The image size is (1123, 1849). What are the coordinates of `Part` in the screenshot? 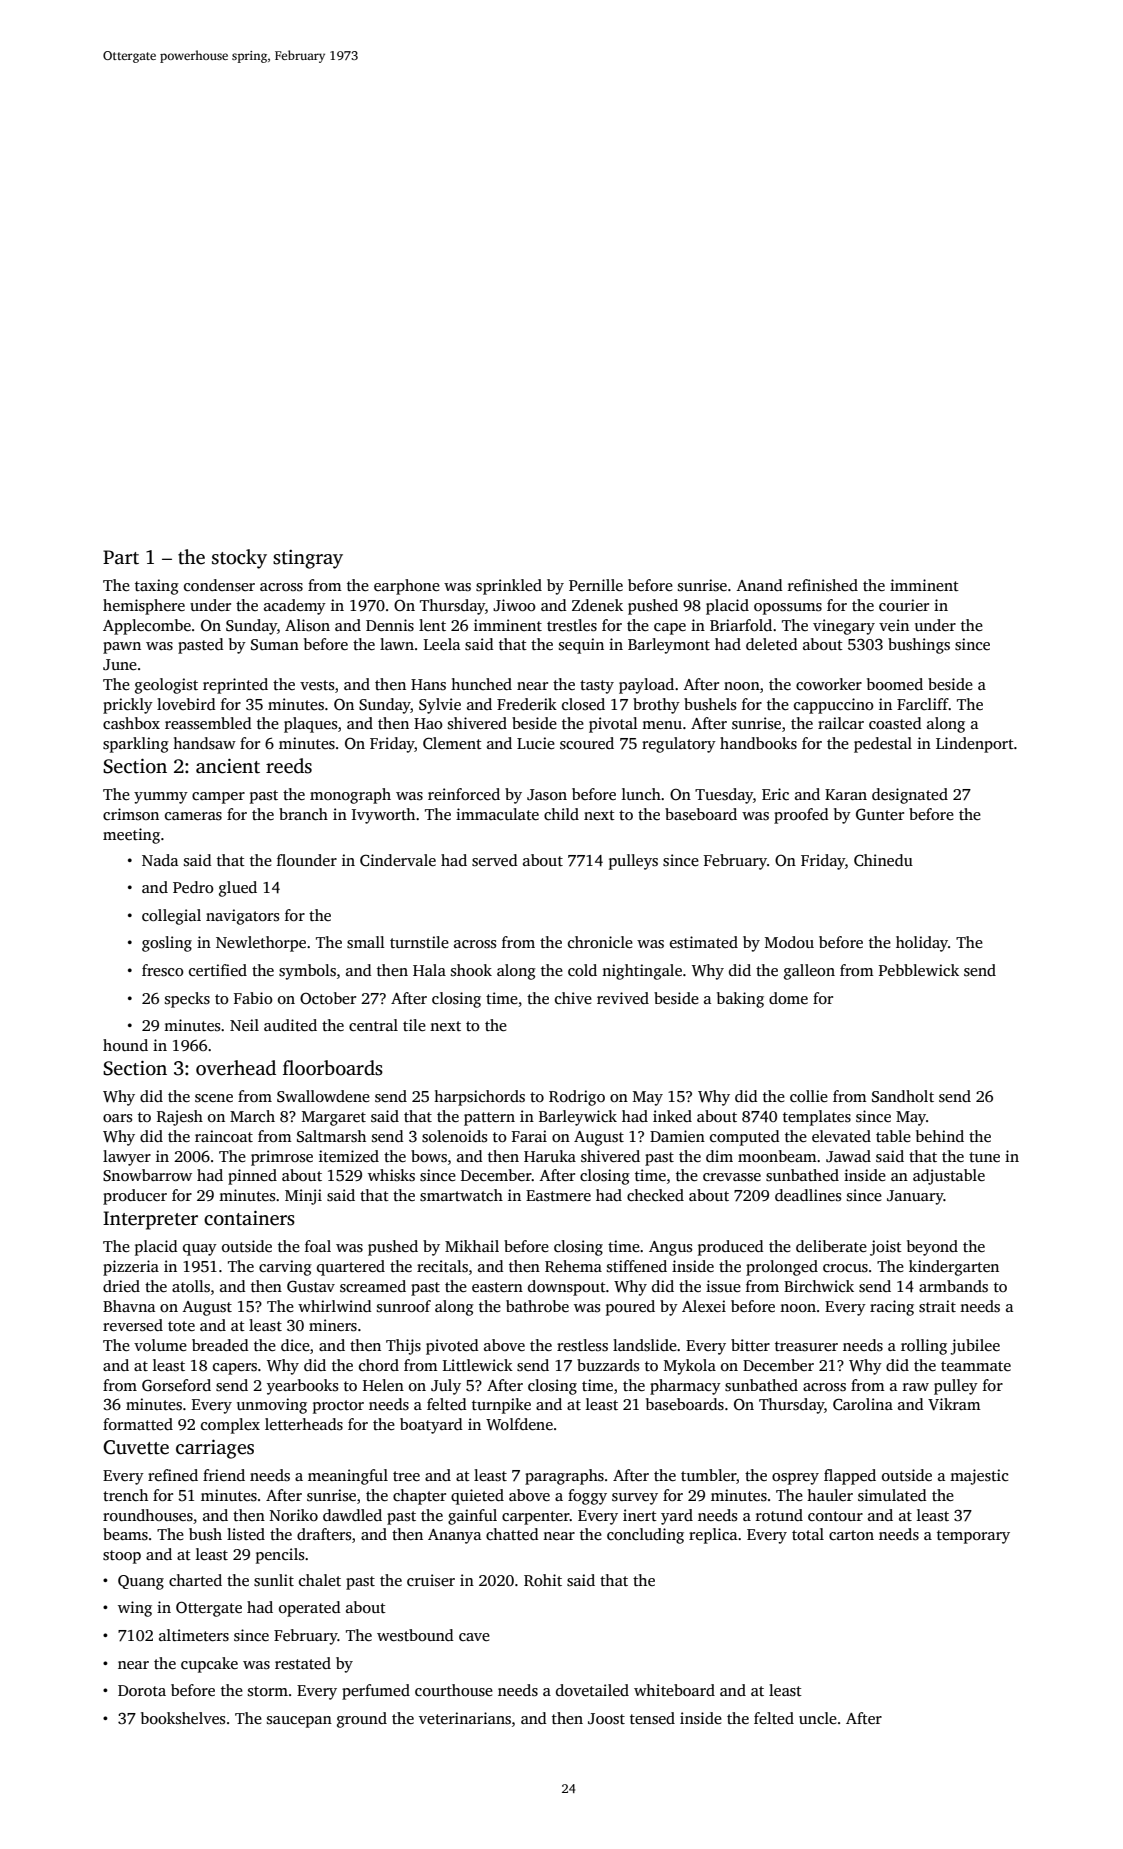 It's located at (121, 557).
